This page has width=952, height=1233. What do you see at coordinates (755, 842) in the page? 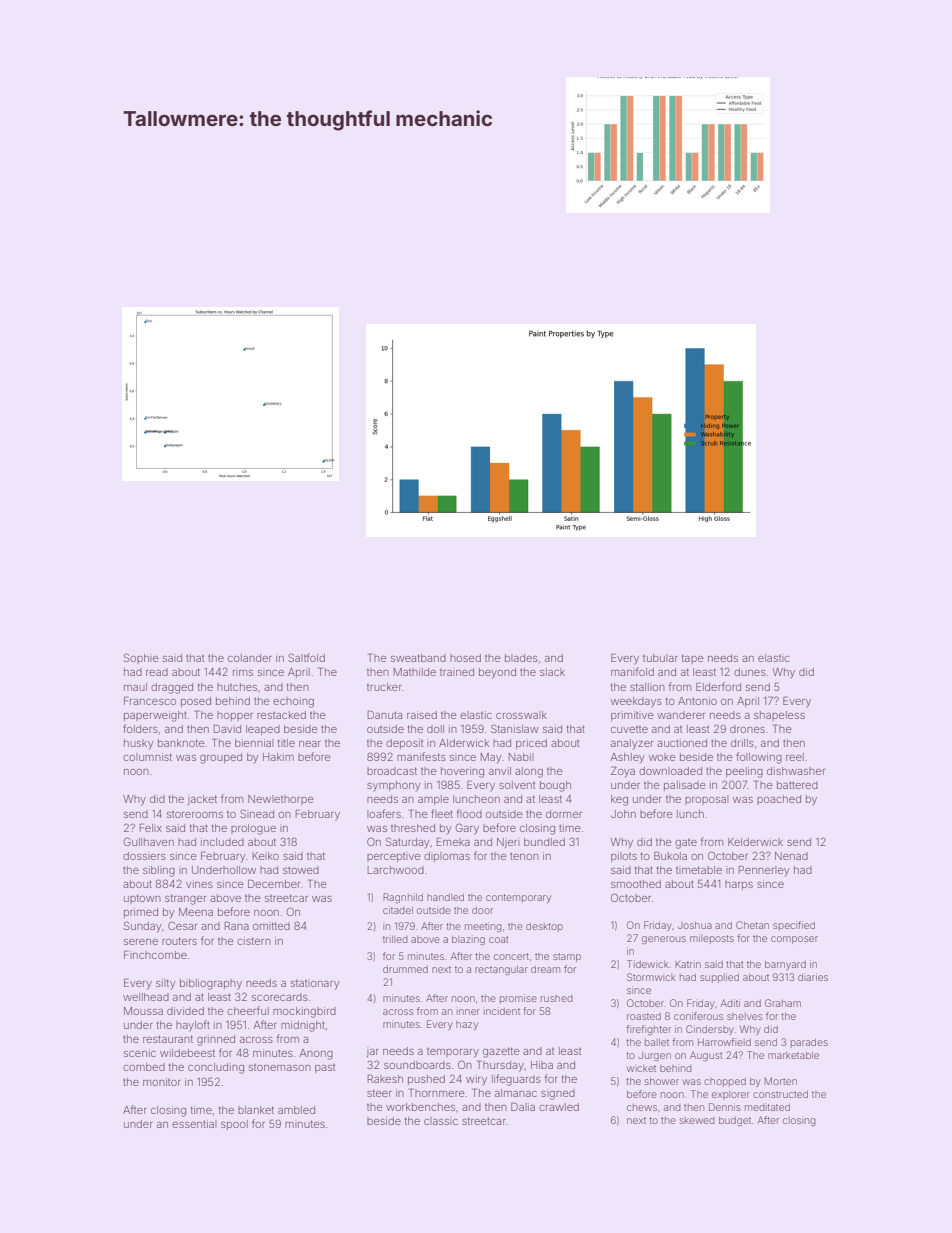
I see `Kelderwick` at bounding box center [755, 842].
